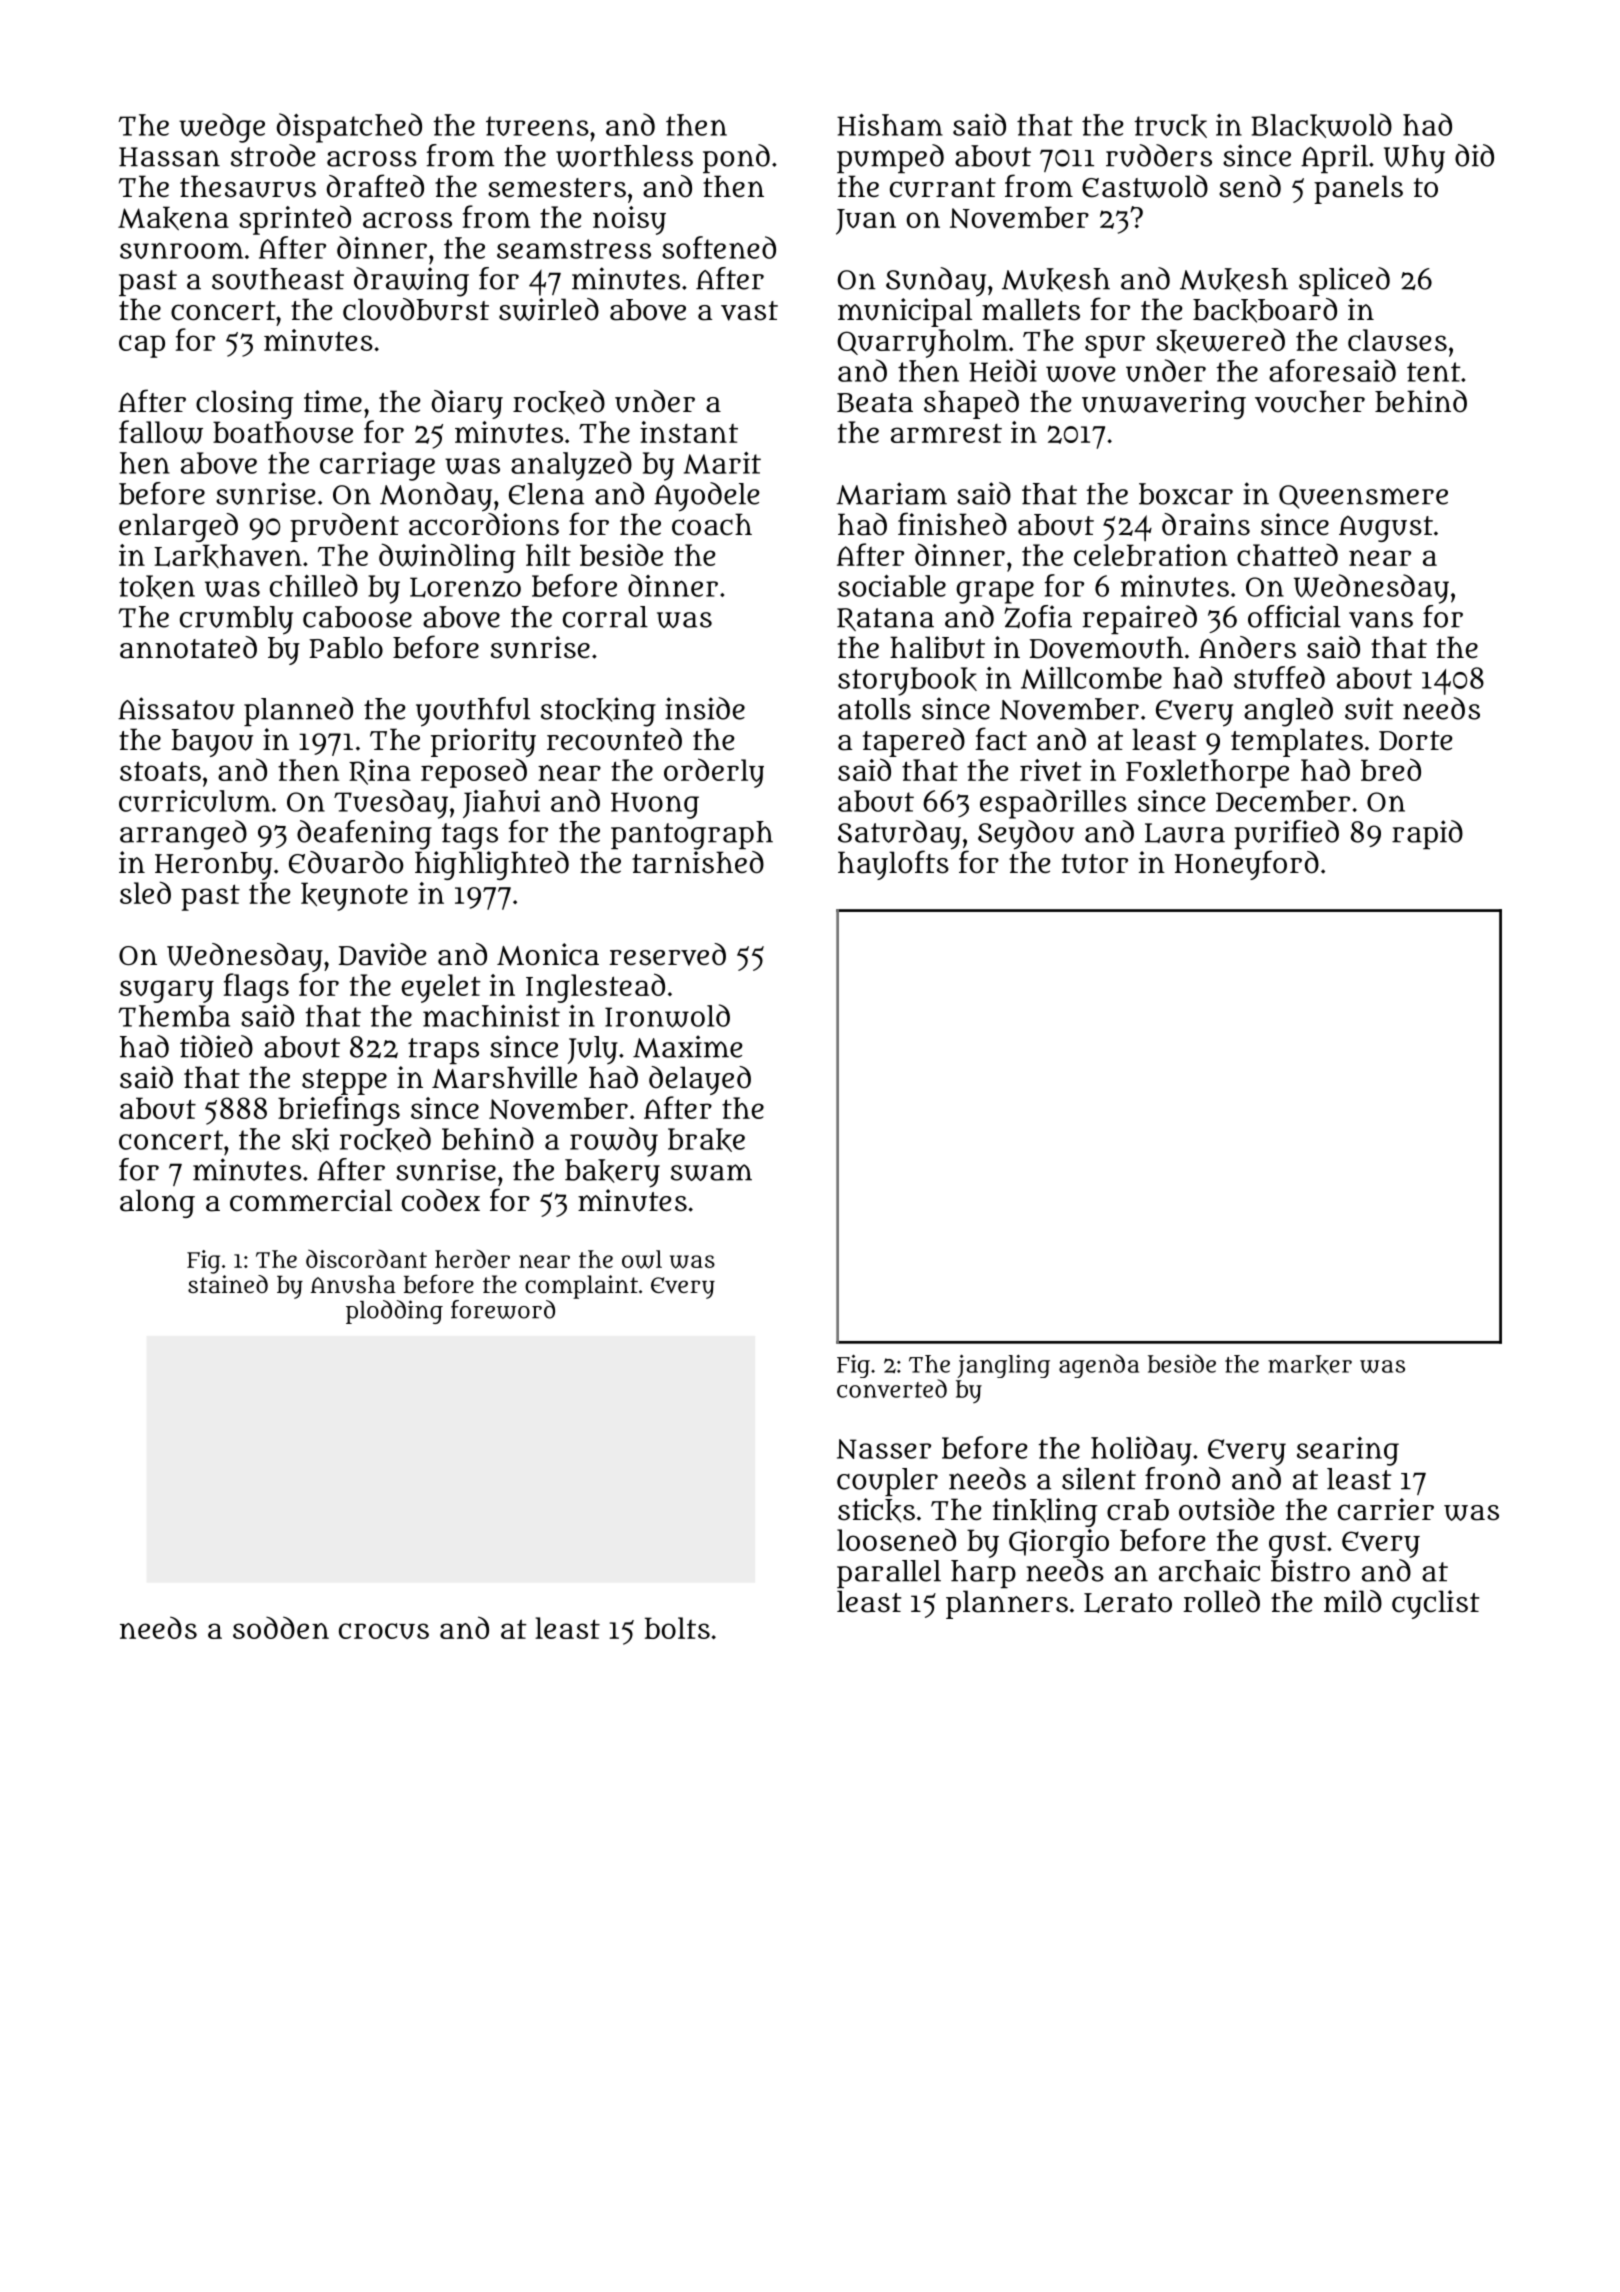 The height and width of the screenshot is (2292, 1620). I want to click on Hisham, so click(890, 125).
